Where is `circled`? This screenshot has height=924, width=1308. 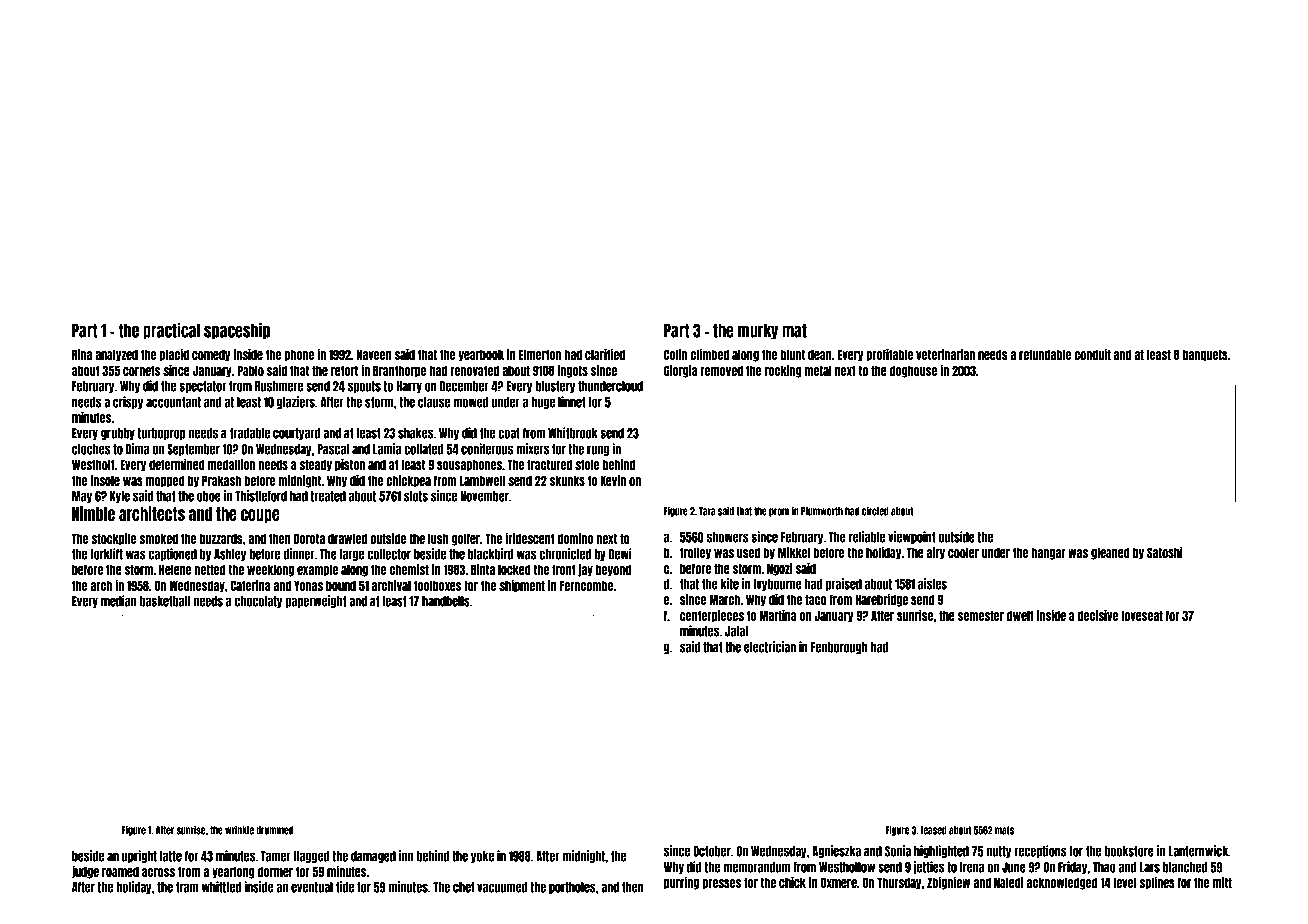 circled is located at coordinates (875, 511).
